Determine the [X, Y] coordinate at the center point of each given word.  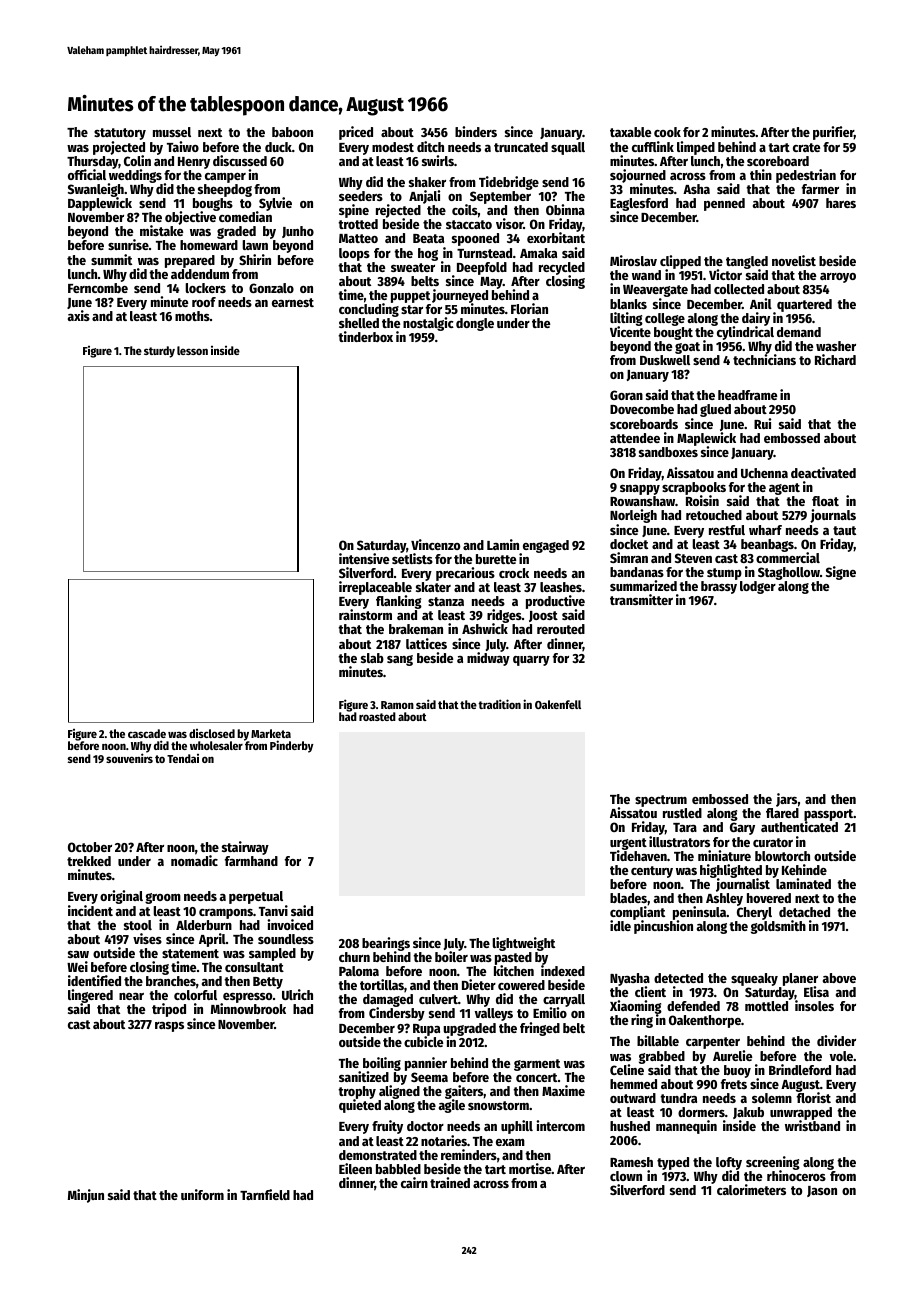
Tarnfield [265, 1194]
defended [693, 1006]
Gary [742, 829]
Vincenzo [435, 544]
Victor [725, 275]
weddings [135, 176]
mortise [530, 1168]
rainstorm [365, 615]
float [825, 501]
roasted [377, 716]
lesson [192, 350]
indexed [563, 971]
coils [465, 209]
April [212, 940]
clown [626, 1176]
